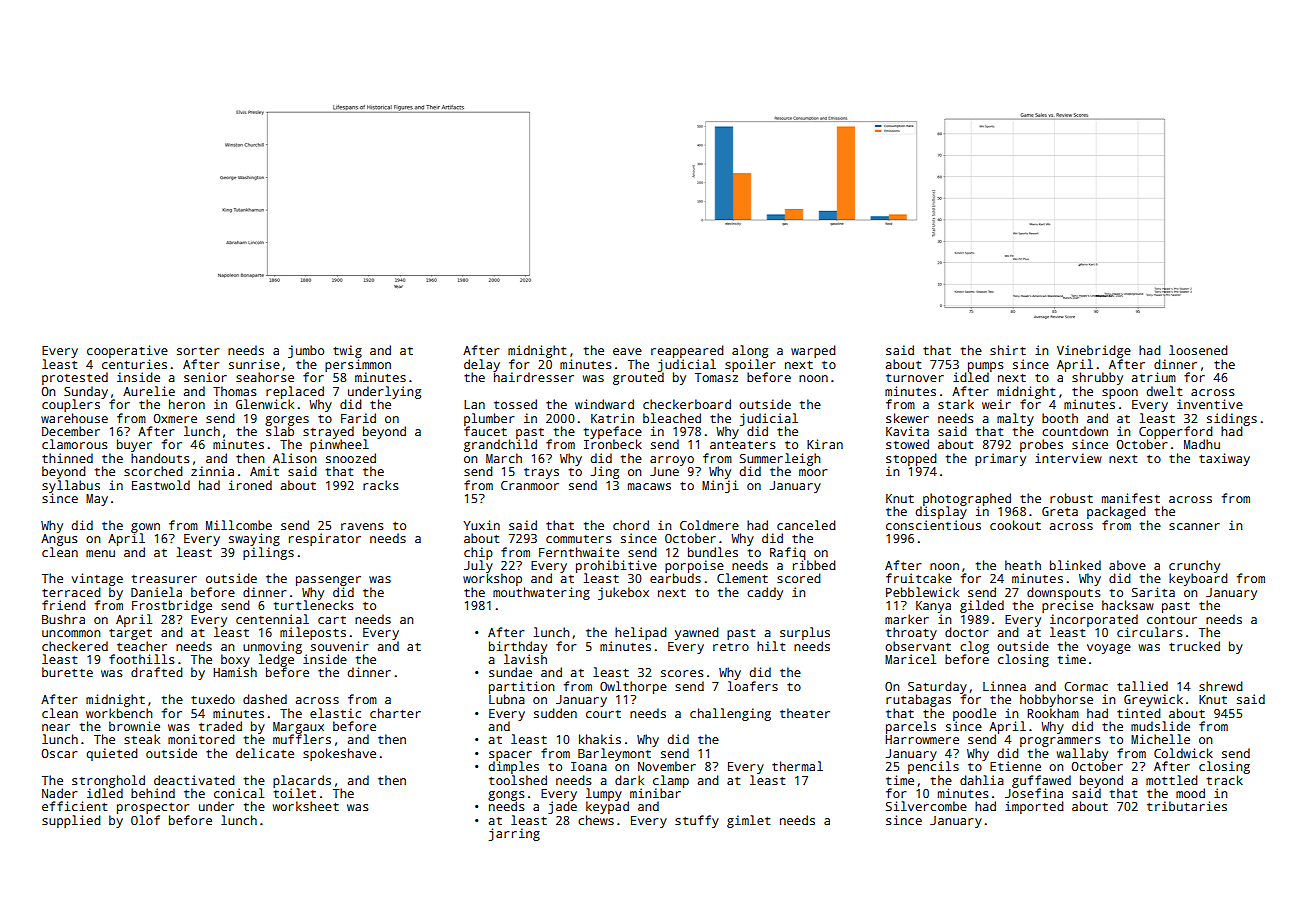 This page has height=924, width=1308. What do you see at coordinates (638, 378) in the page?
I see `grouted` at bounding box center [638, 378].
